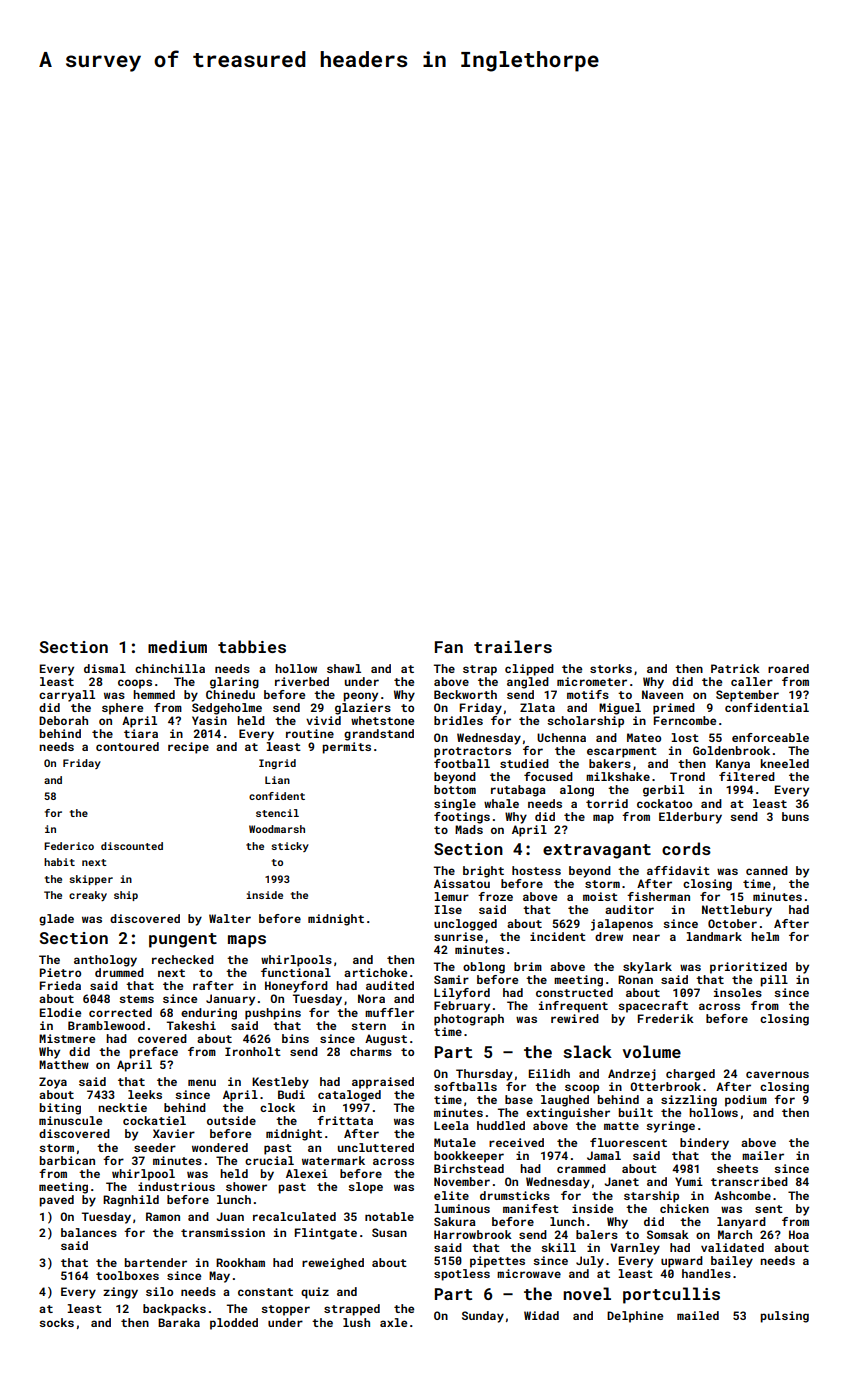  What do you see at coordinates (455, 789) in the page?
I see `bottom` at bounding box center [455, 789].
